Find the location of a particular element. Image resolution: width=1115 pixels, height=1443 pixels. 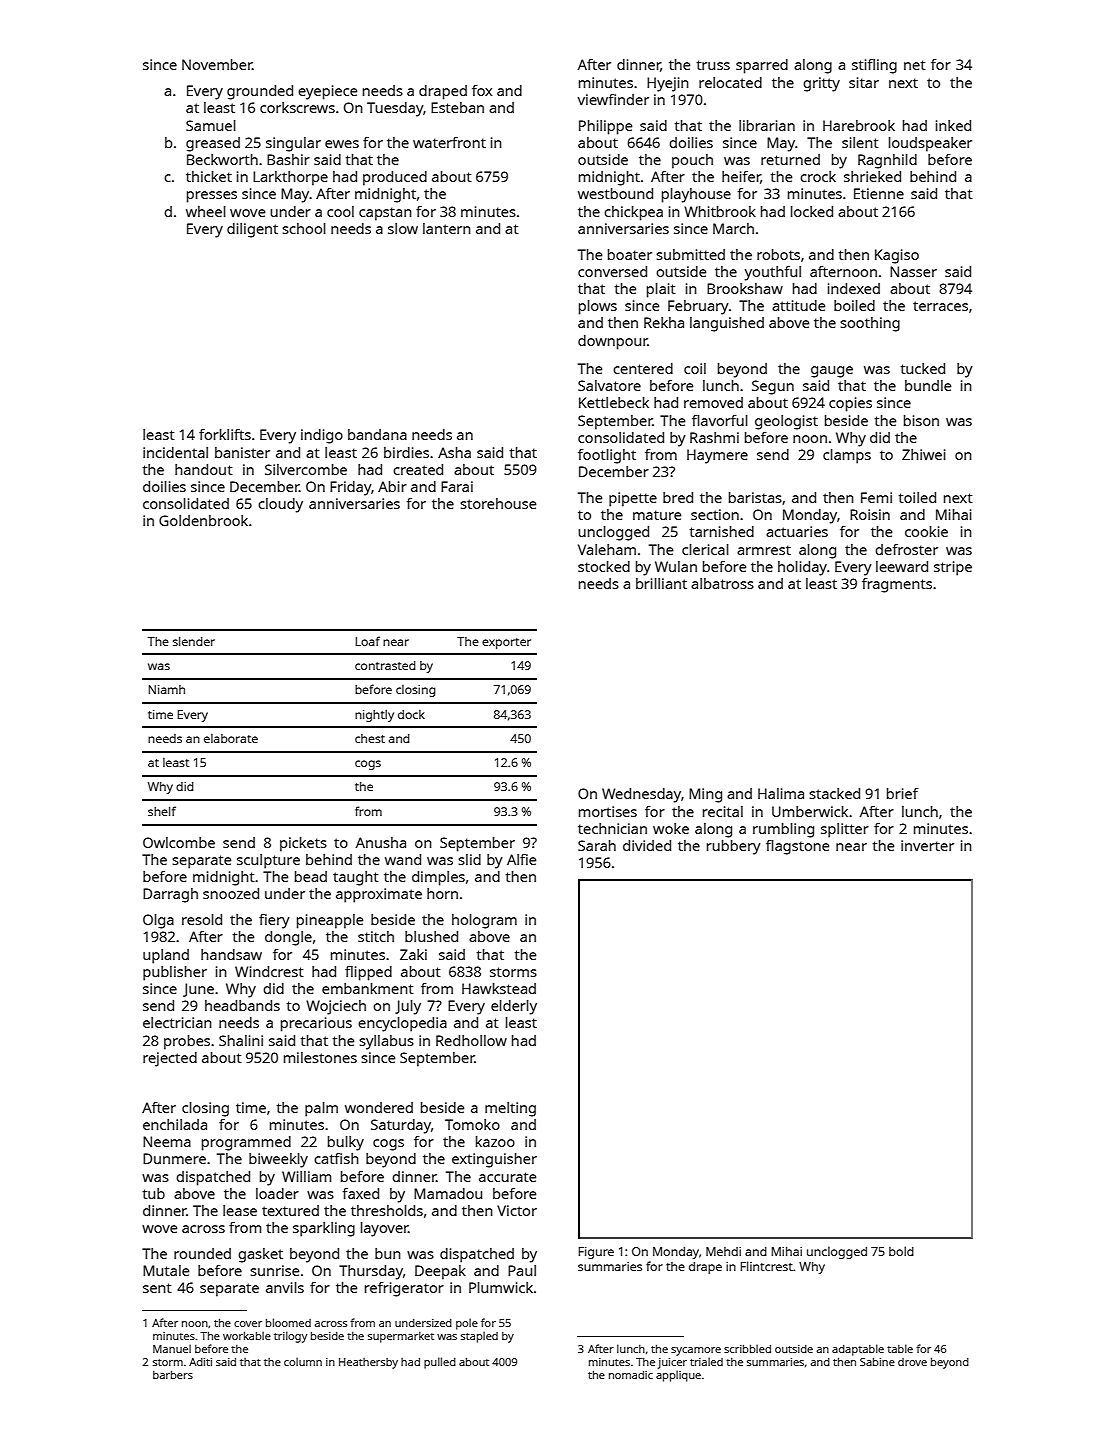

elaborate is located at coordinates (231, 738).
